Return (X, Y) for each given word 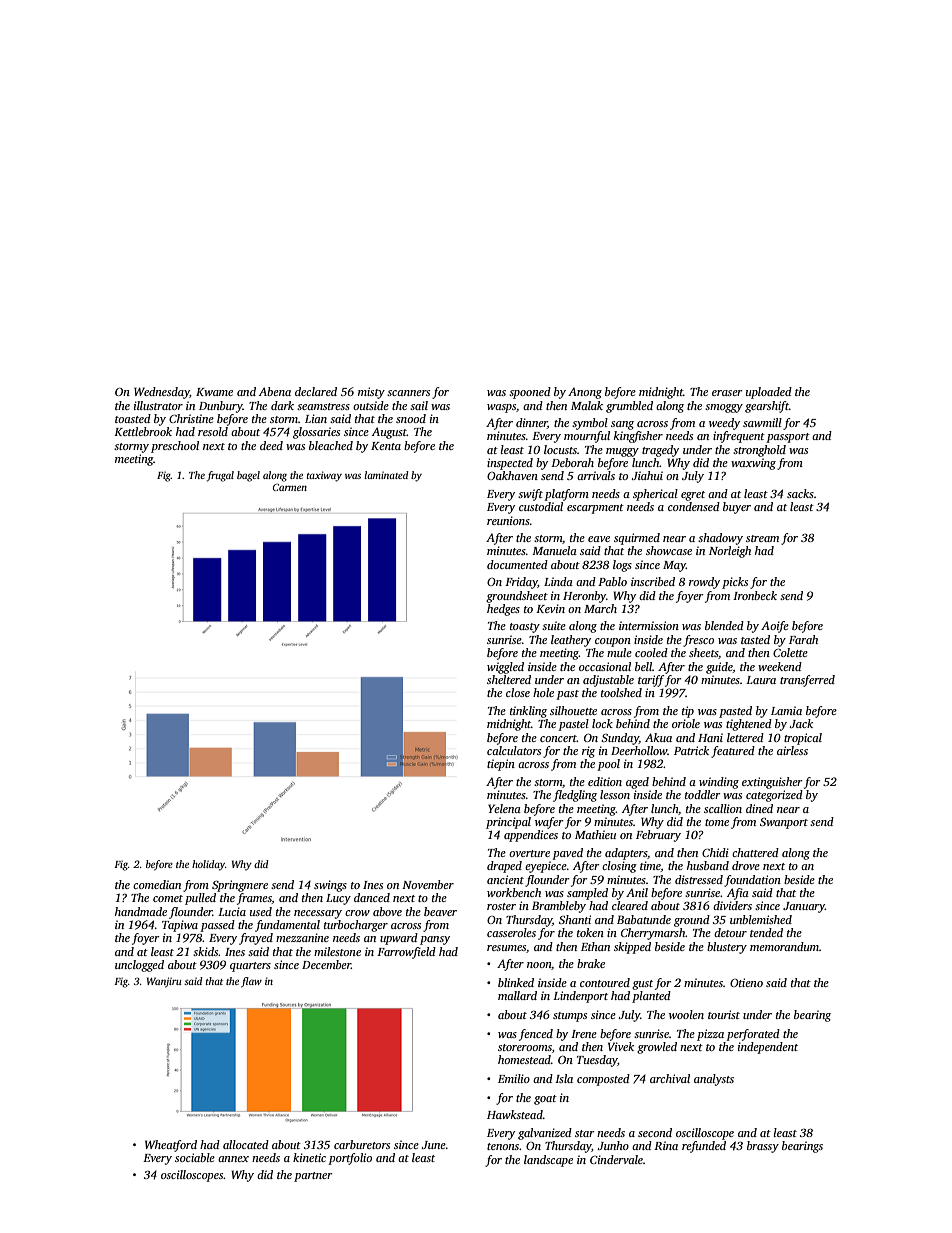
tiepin (501, 765)
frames (254, 899)
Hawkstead (515, 1114)
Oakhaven (512, 475)
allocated (246, 1144)
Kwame (214, 392)
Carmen (290, 487)
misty (371, 393)
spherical (655, 495)
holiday (208, 865)
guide (719, 668)
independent (768, 1048)
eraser (727, 393)
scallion (723, 808)
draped (504, 867)
